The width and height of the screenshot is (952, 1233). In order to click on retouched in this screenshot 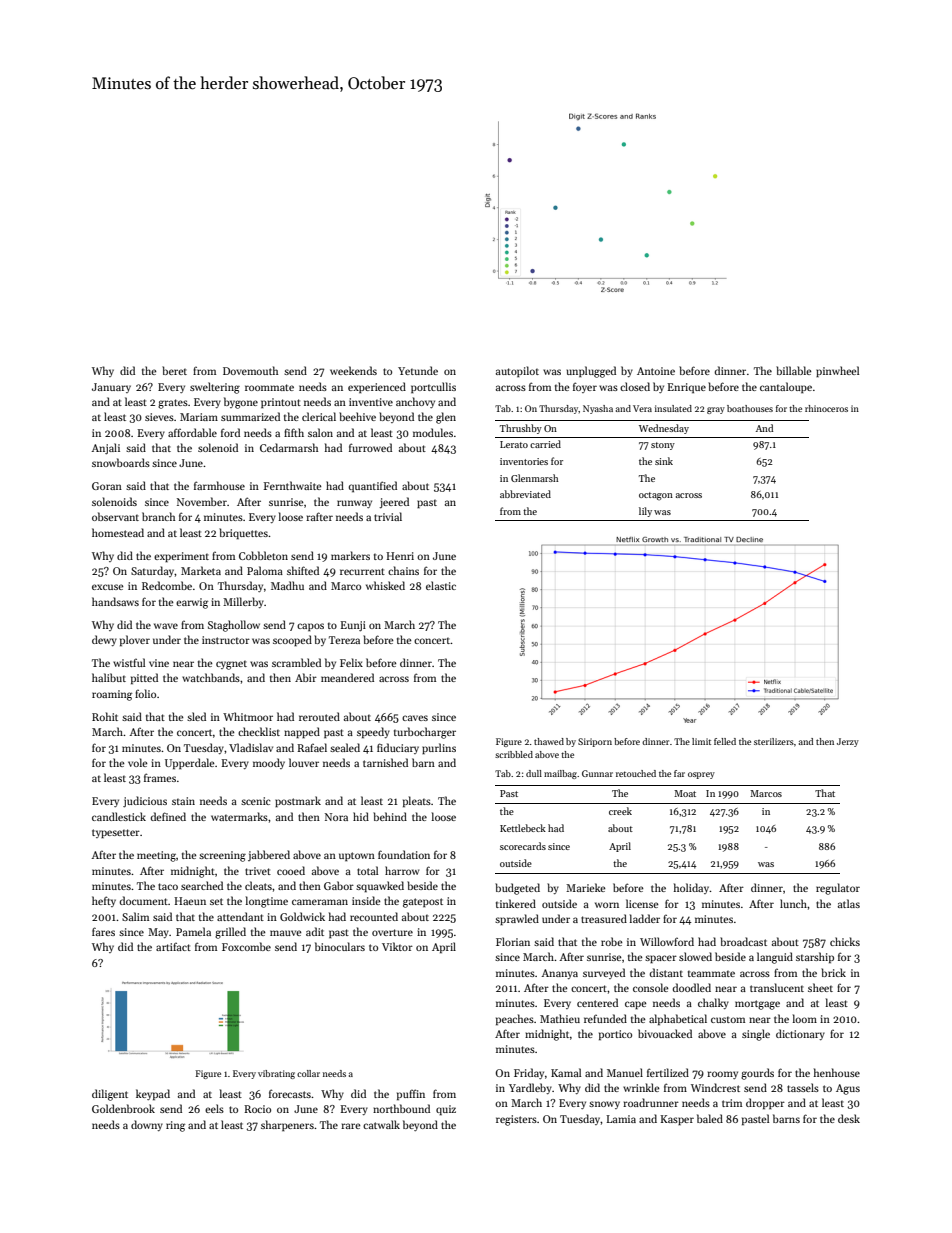, I will do `click(636, 773)`.
